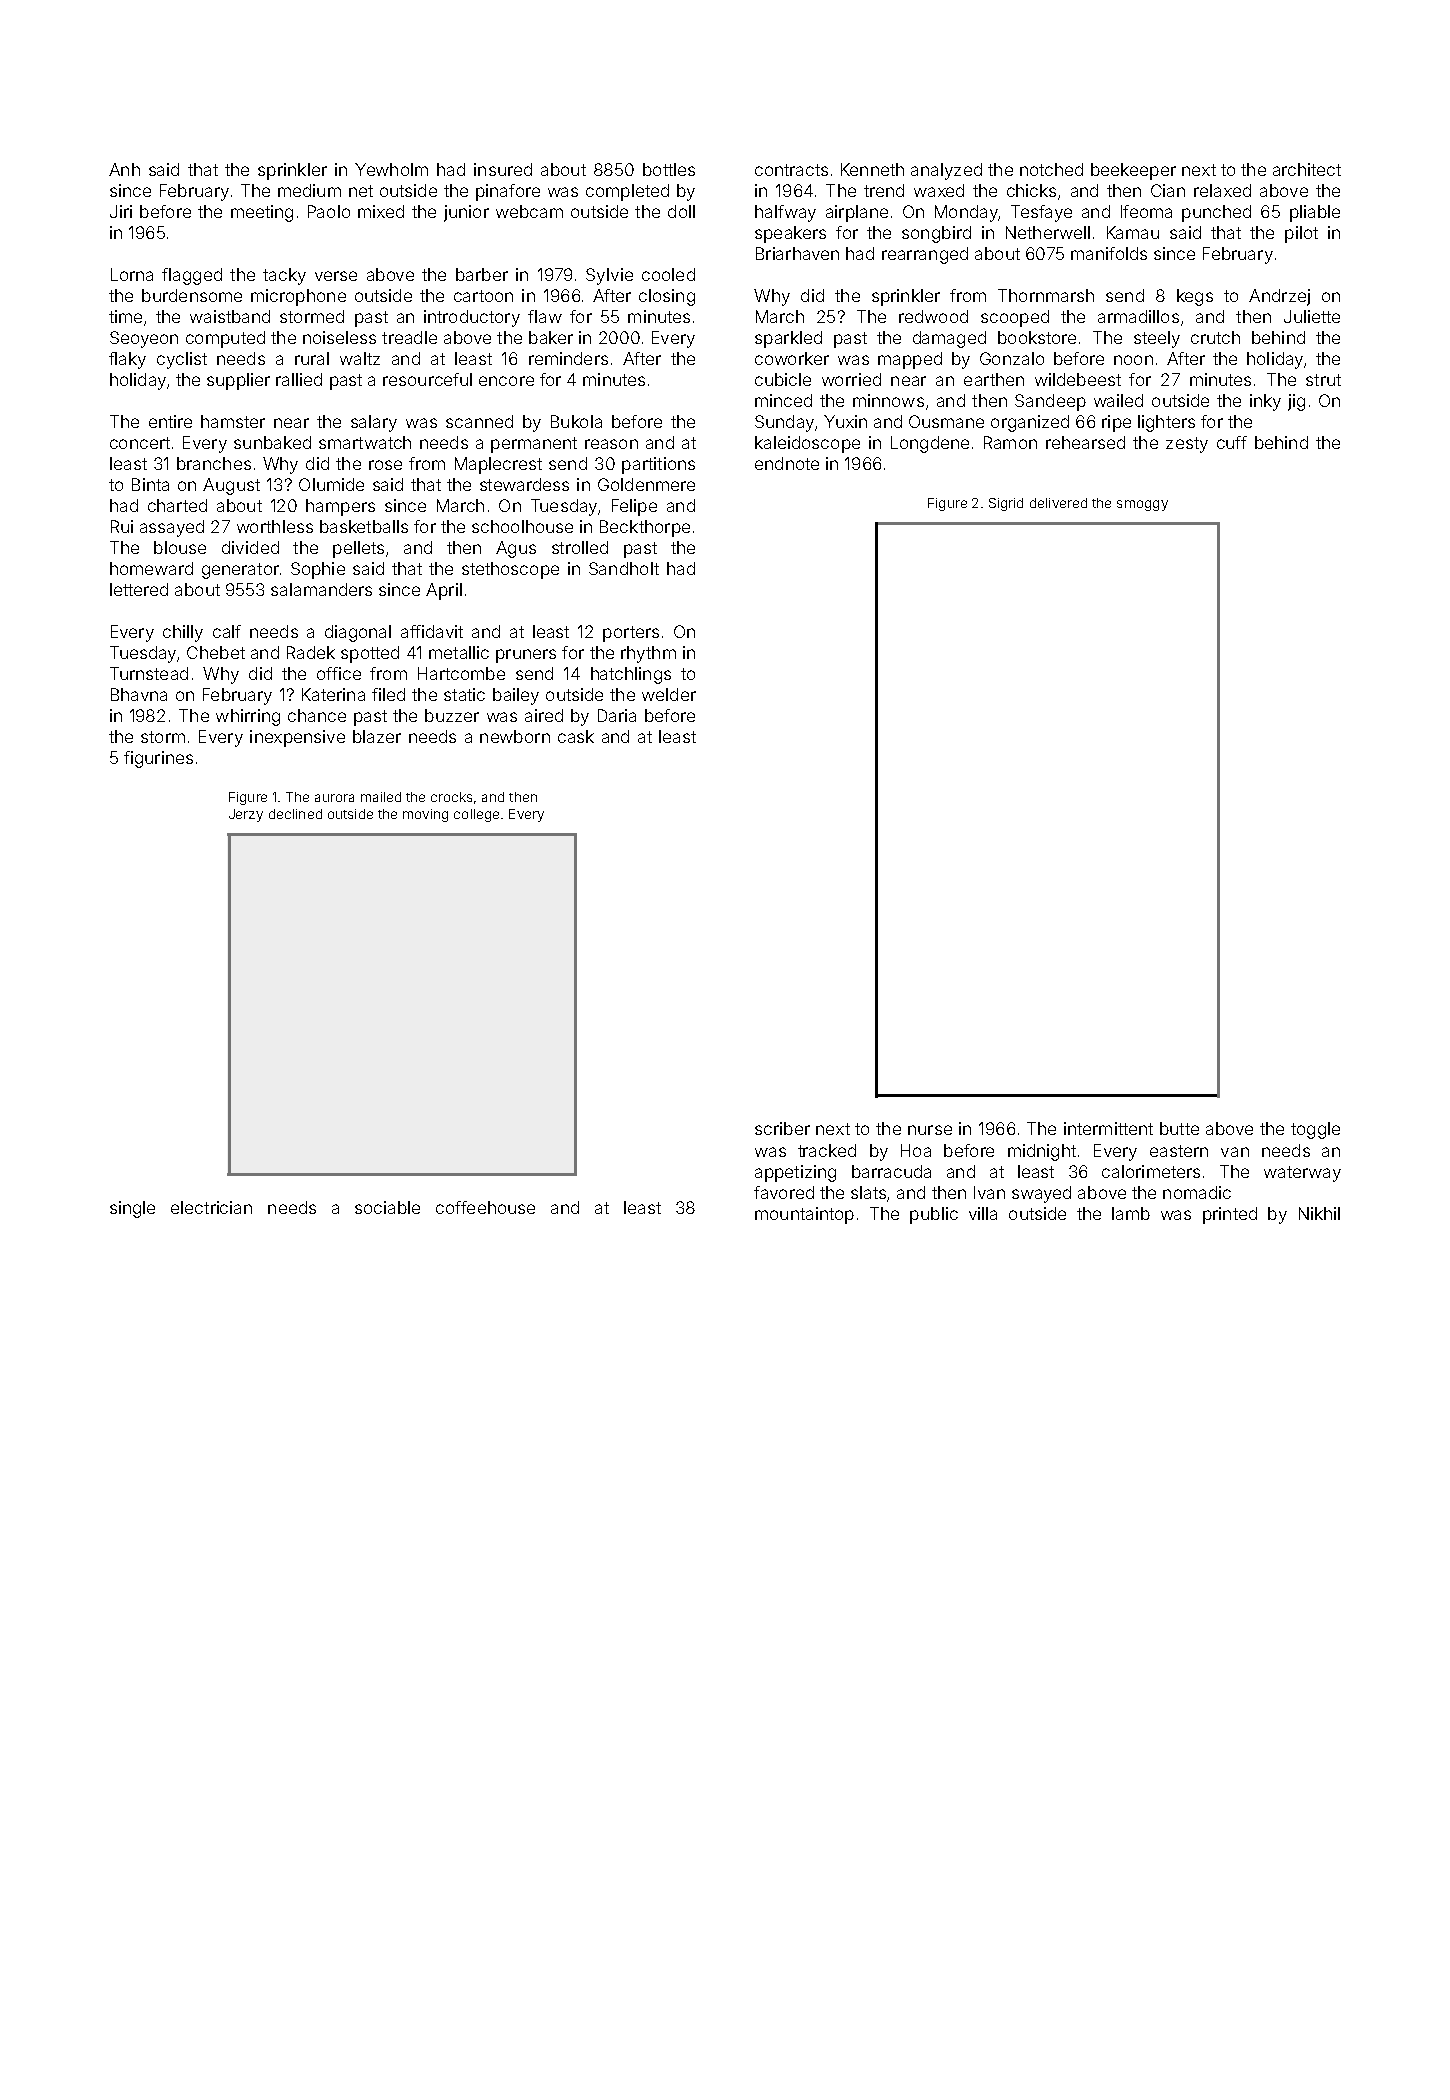 This screenshot has height=2100, width=1450. I want to click on single, so click(132, 1209).
